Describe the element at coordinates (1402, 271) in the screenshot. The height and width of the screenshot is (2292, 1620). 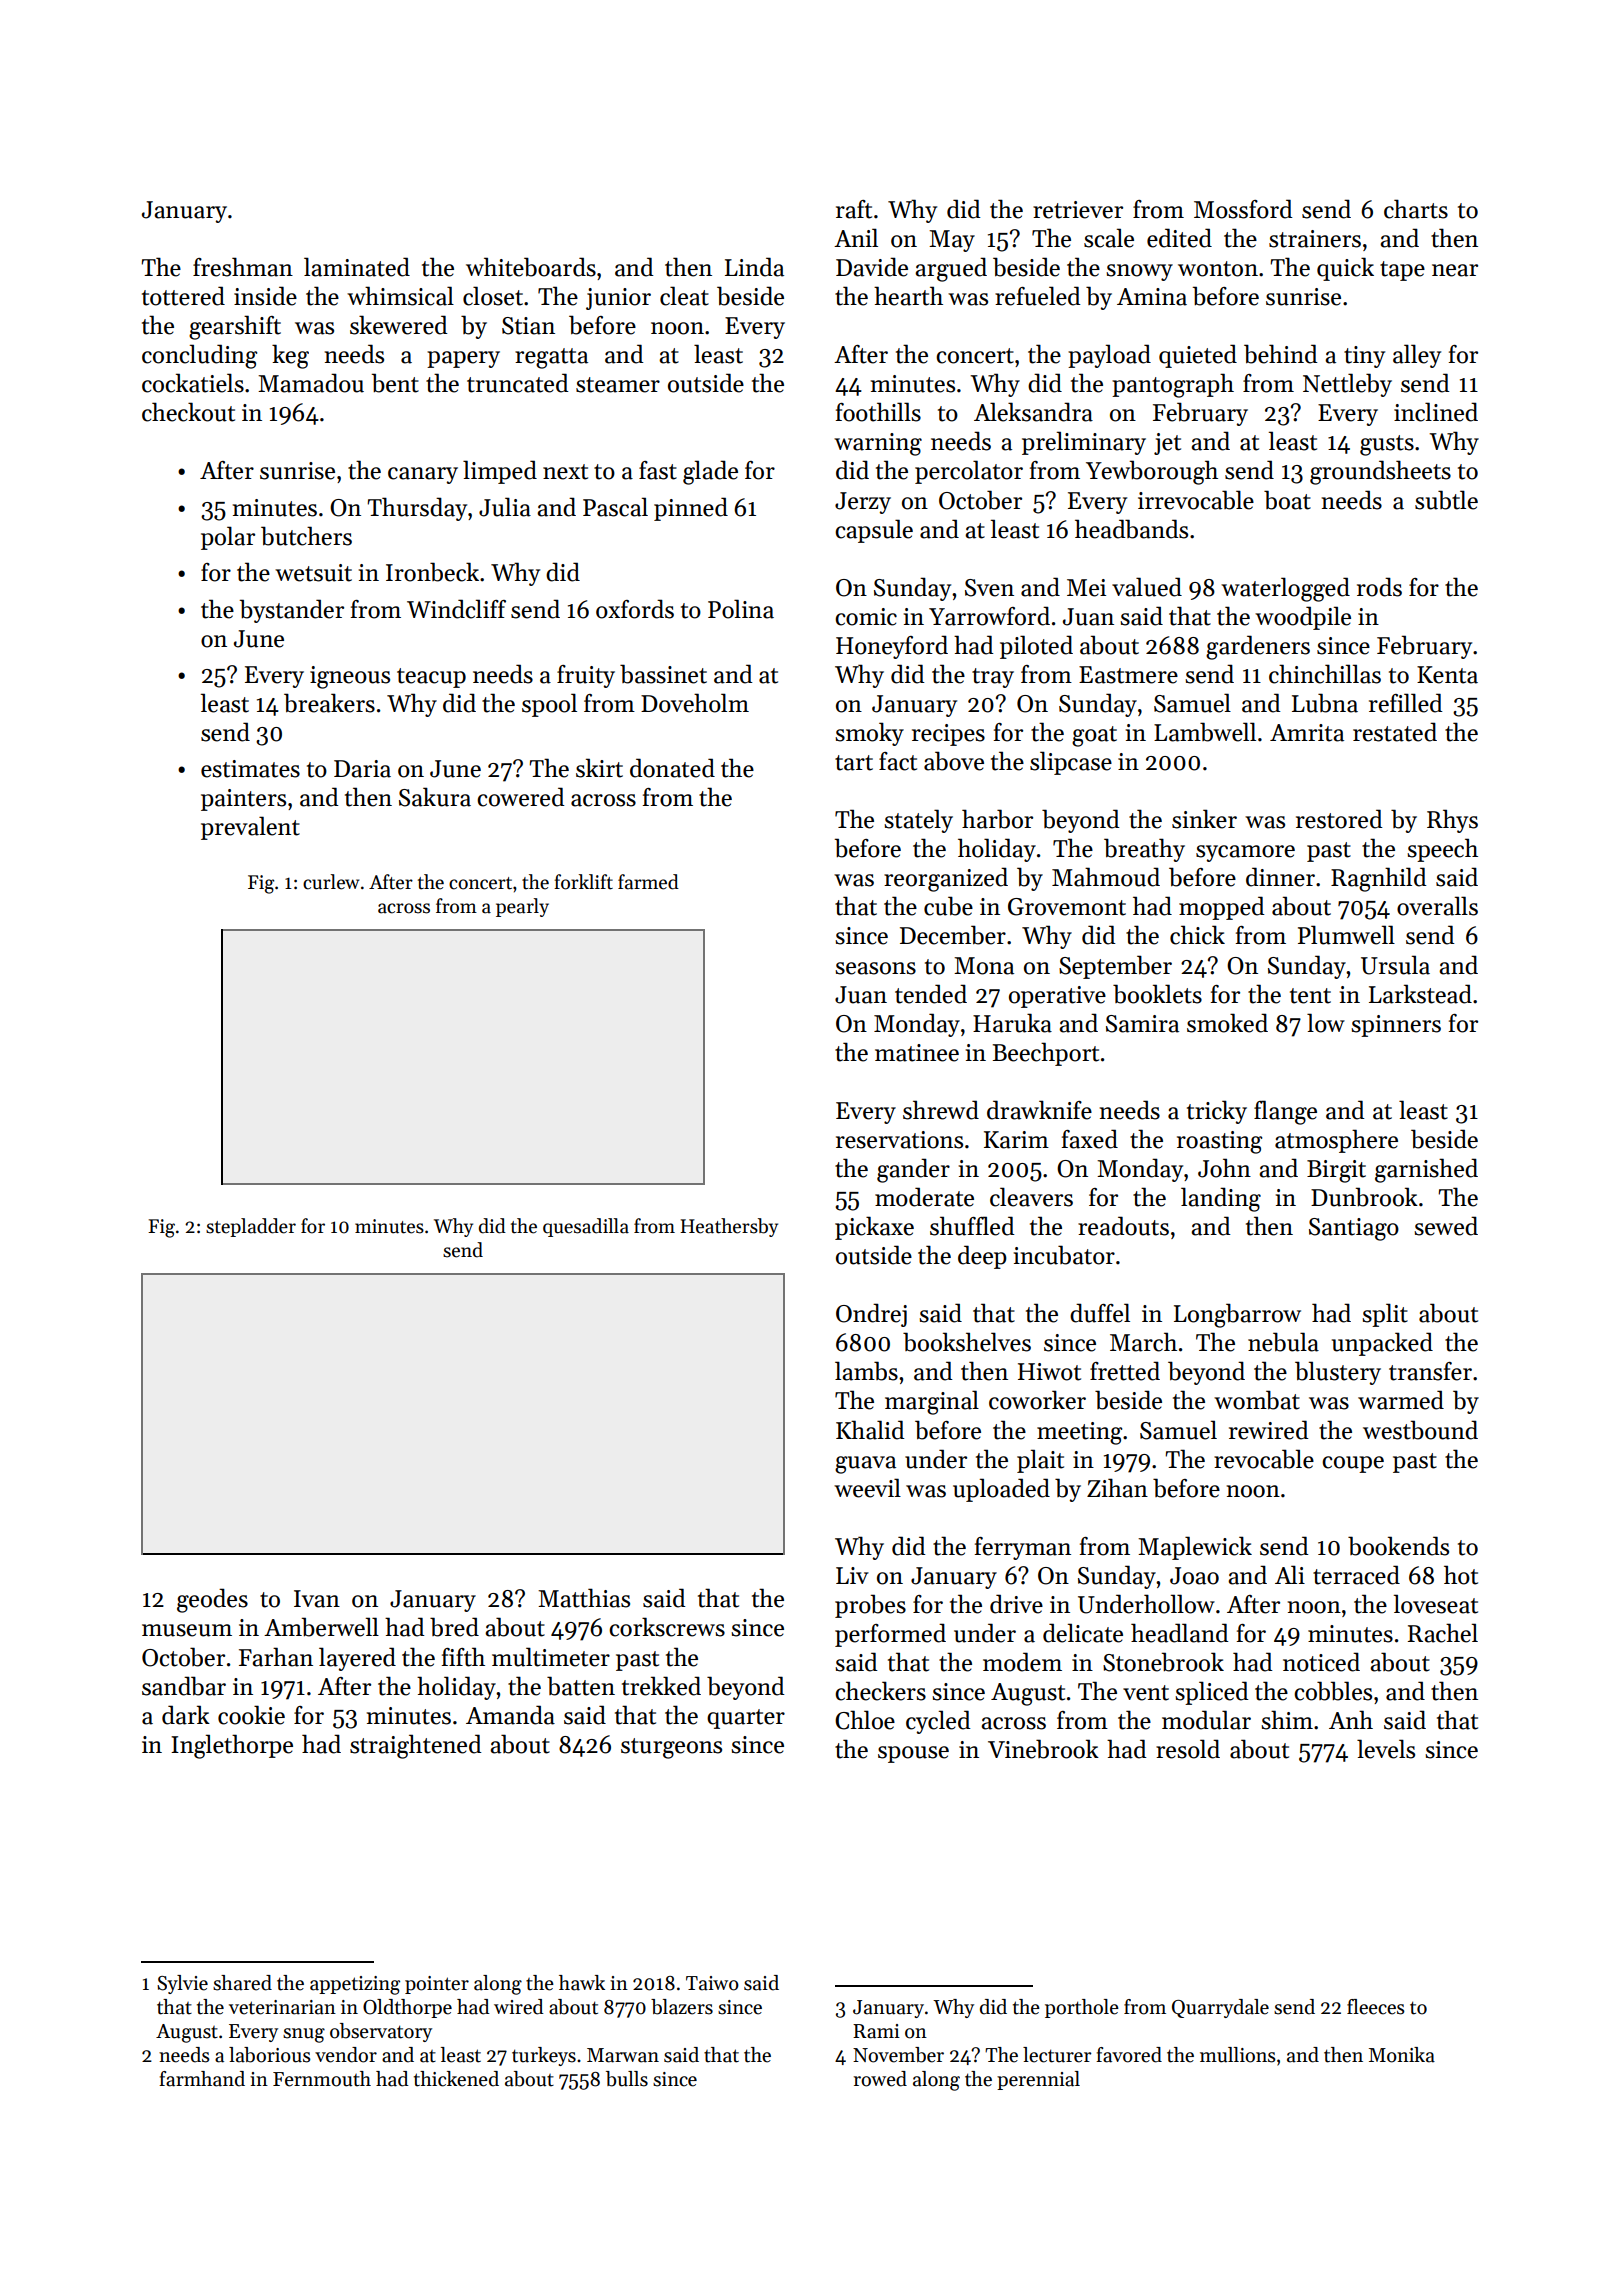
I see `tape` at that location.
